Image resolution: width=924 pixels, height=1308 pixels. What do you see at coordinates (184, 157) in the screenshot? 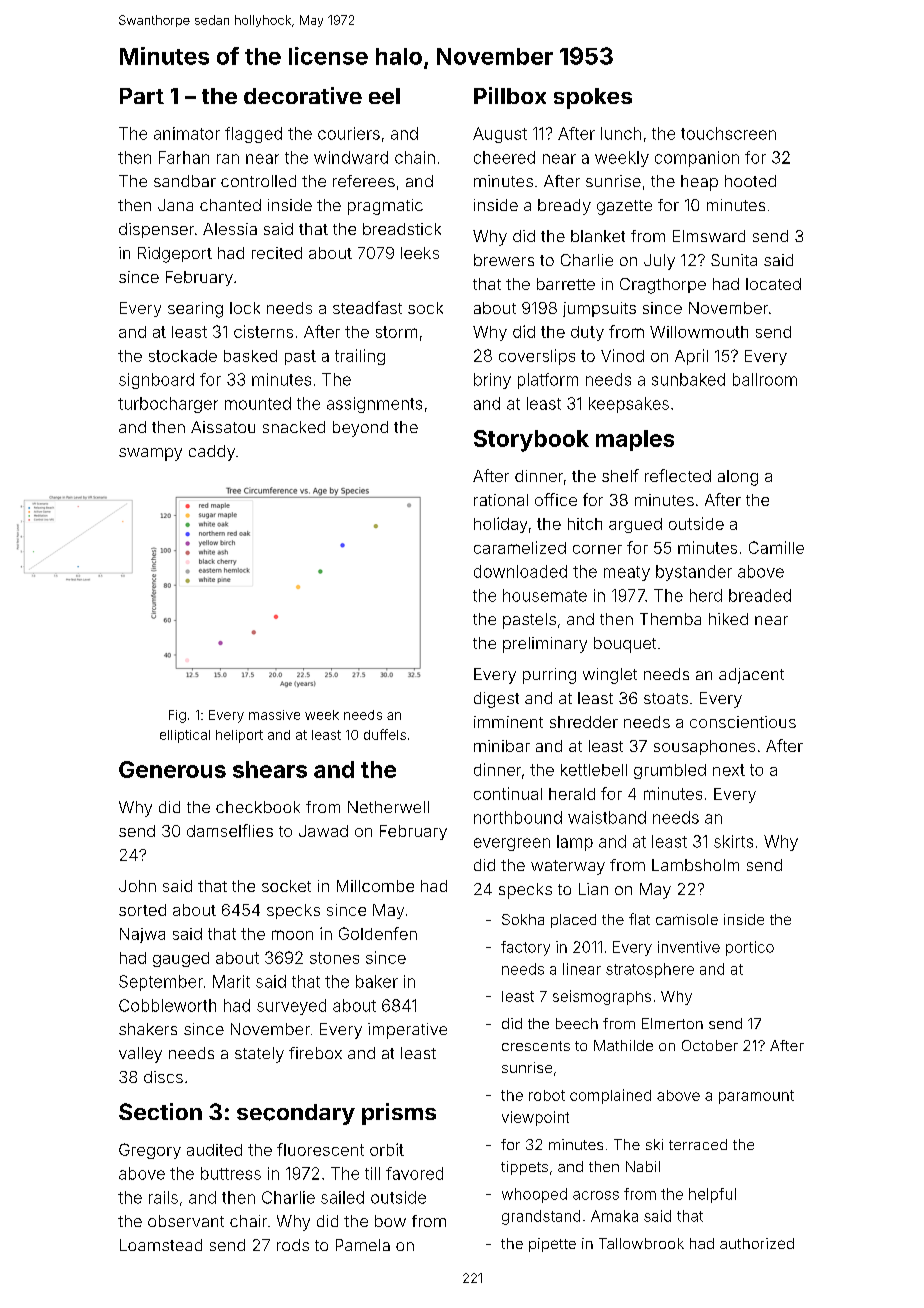
I see `Farhan` at bounding box center [184, 157].
